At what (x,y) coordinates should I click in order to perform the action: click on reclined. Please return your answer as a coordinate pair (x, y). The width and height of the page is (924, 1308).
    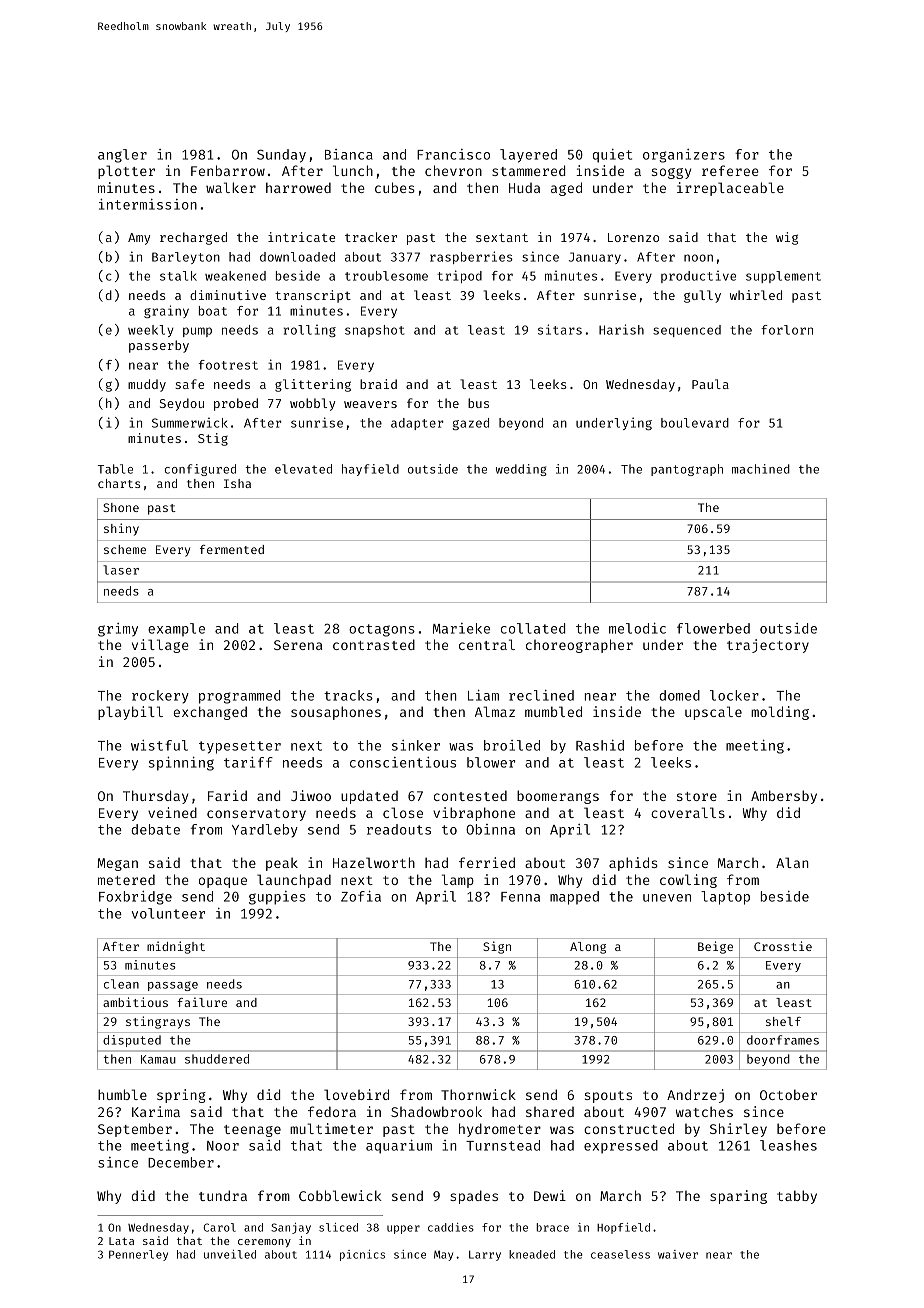
    Looking at the image, I should click on (541, 695).
